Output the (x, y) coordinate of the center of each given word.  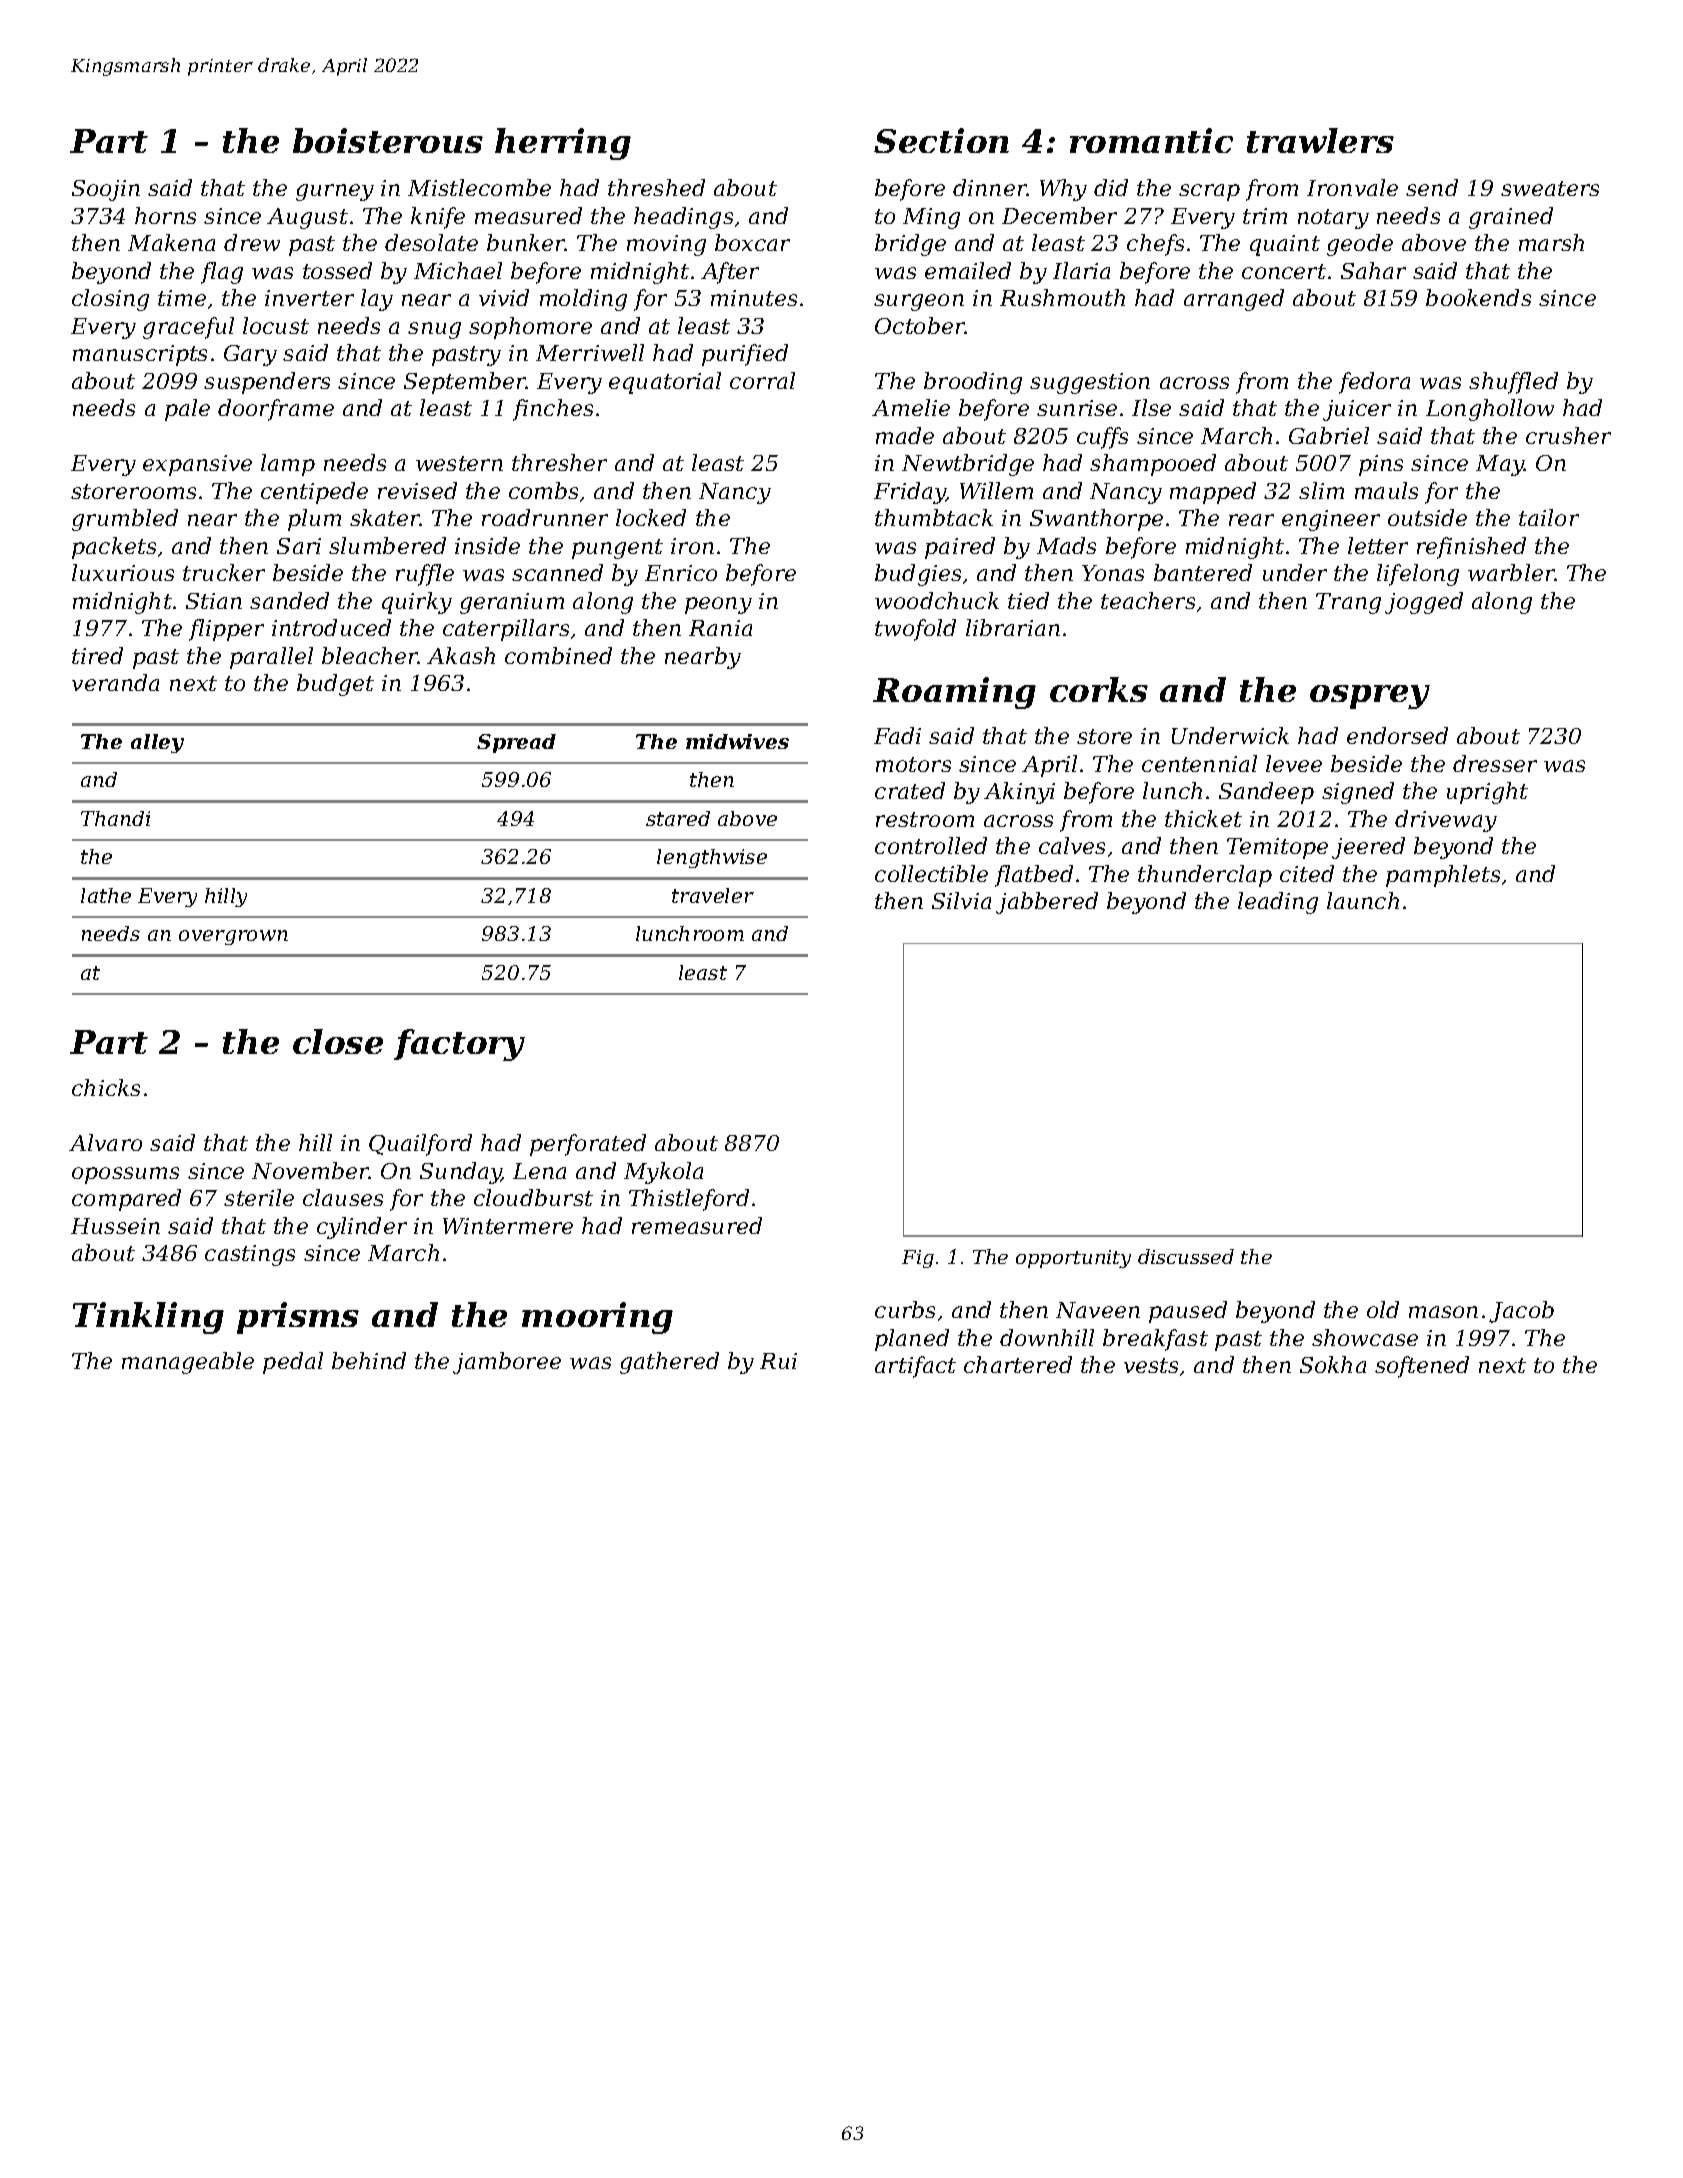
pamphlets (1443, 876)
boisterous (388, 140)
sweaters (1550, 188)
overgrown (233, 937)
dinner (990, 187)
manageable (188, 1363)
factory (459, 1045)
